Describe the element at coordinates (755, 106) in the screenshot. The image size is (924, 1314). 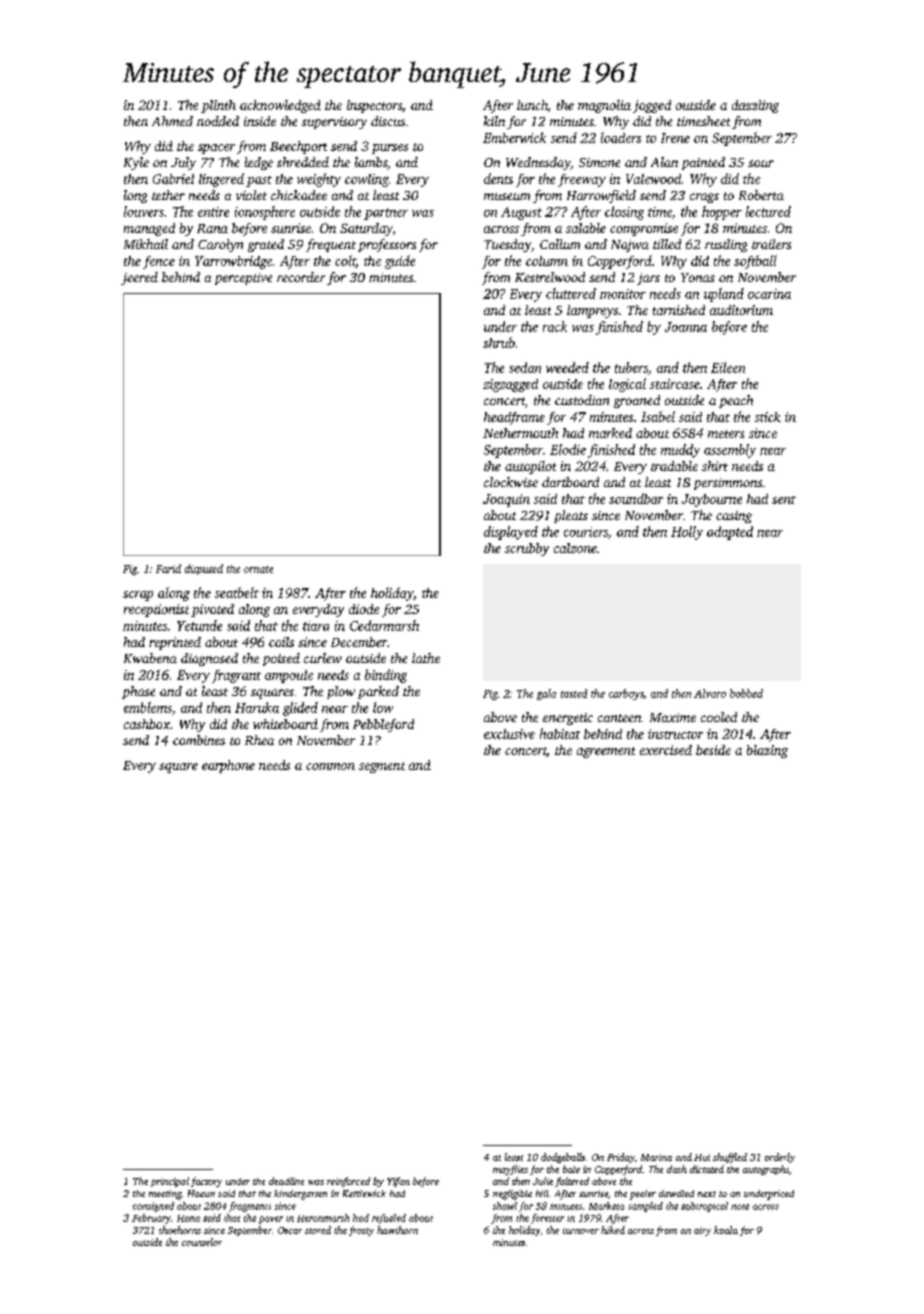
I see `dazzling` at that location.
